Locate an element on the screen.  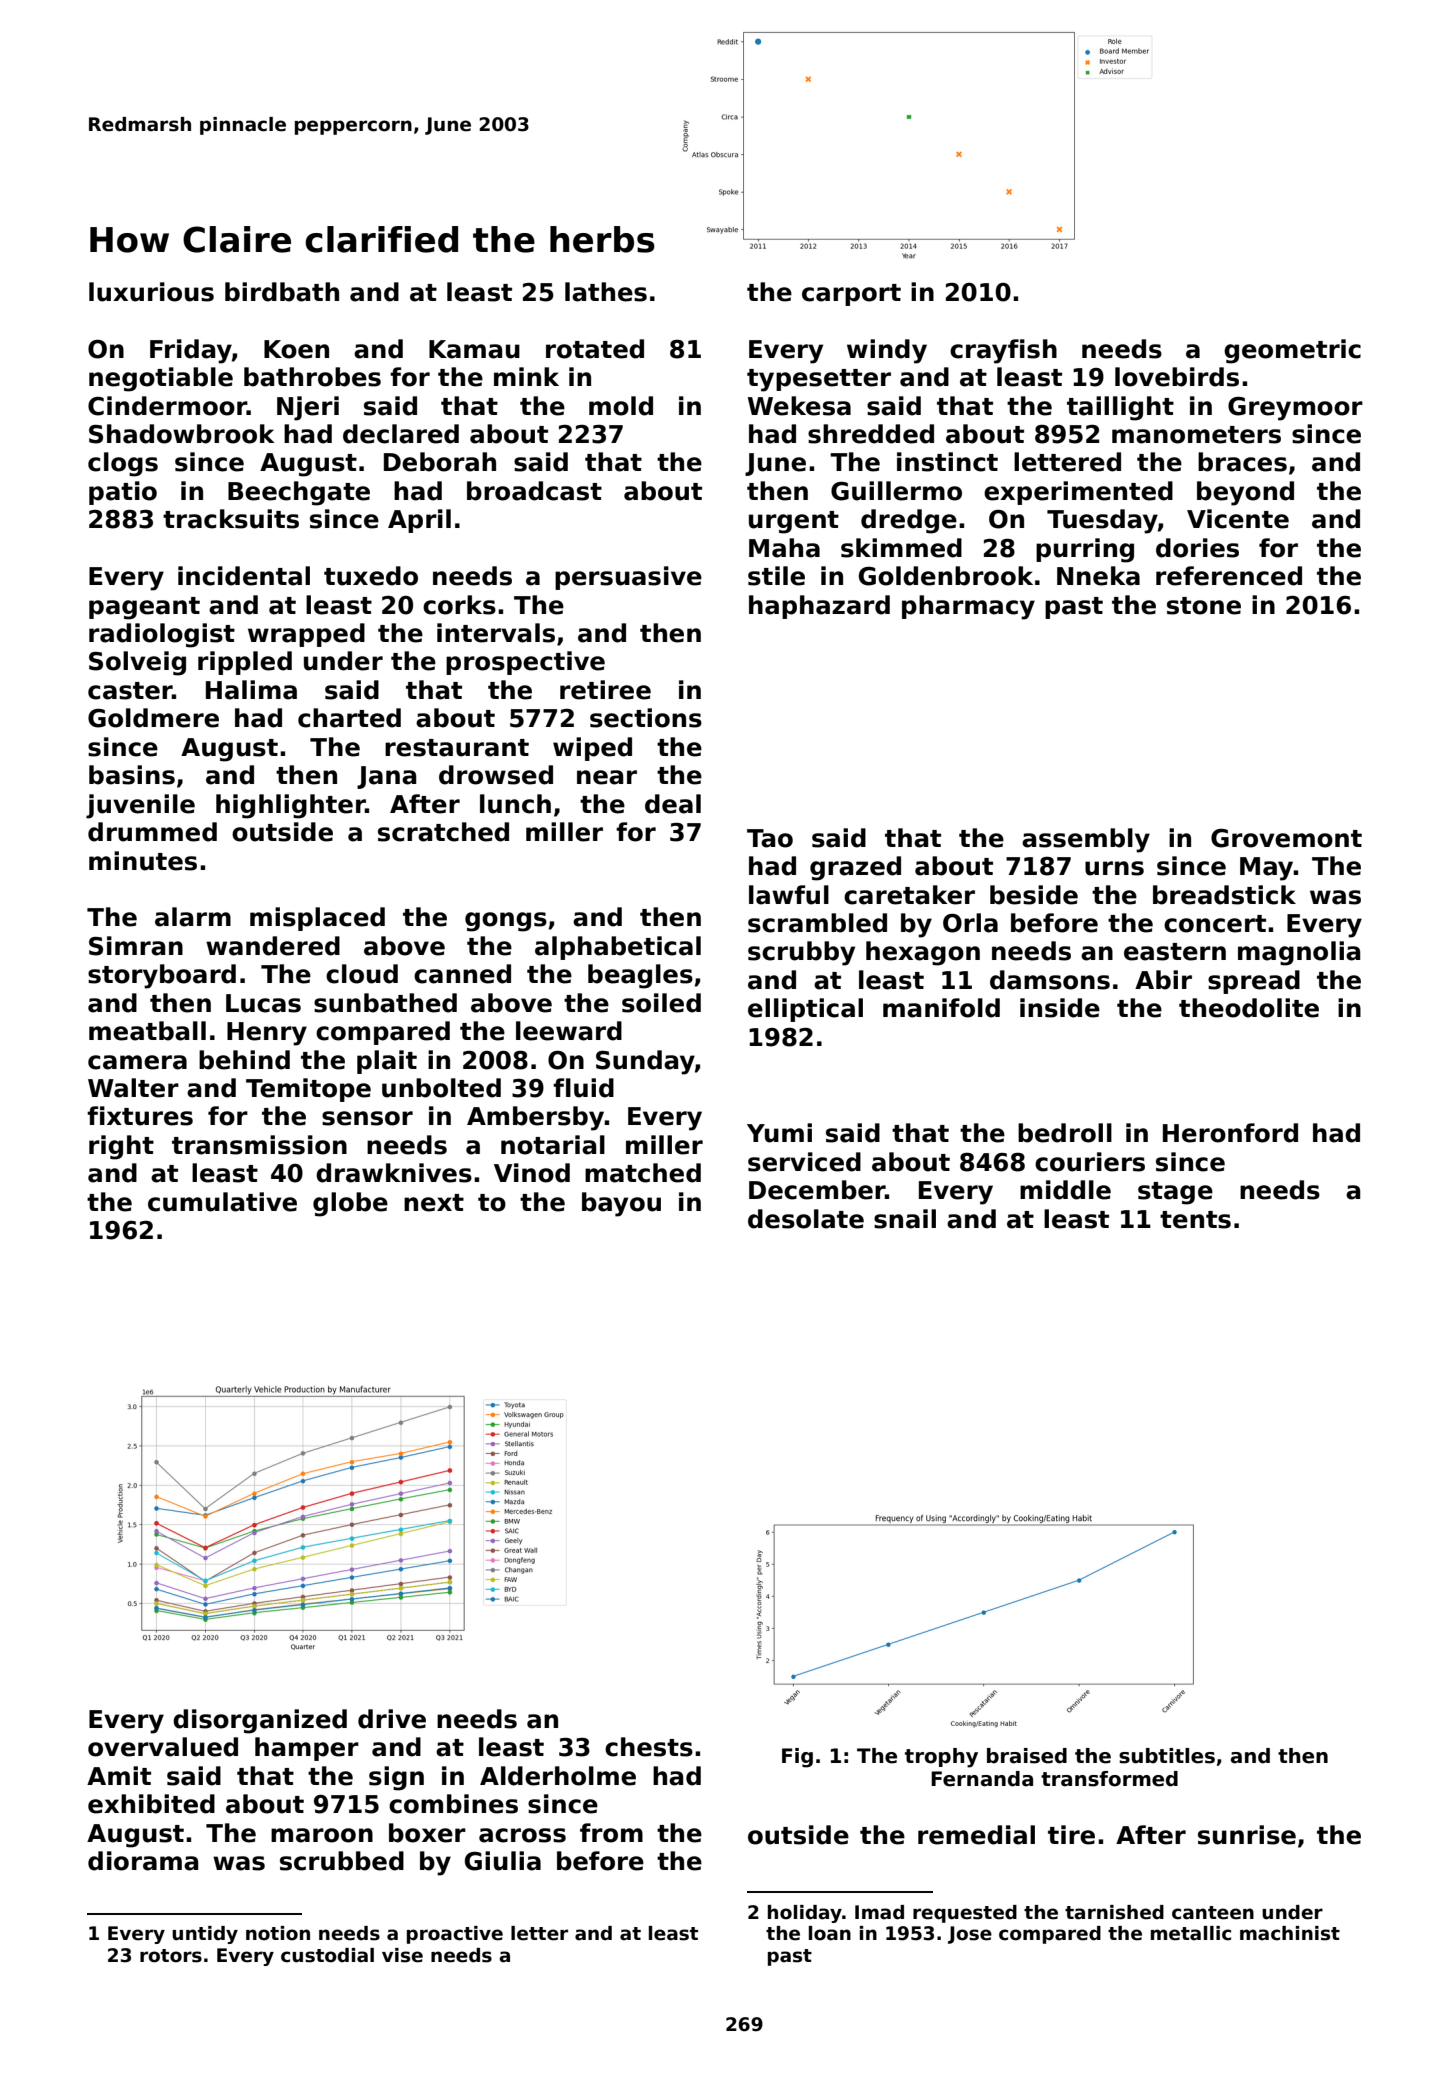
chests is located at coordinates (649, 1747).
